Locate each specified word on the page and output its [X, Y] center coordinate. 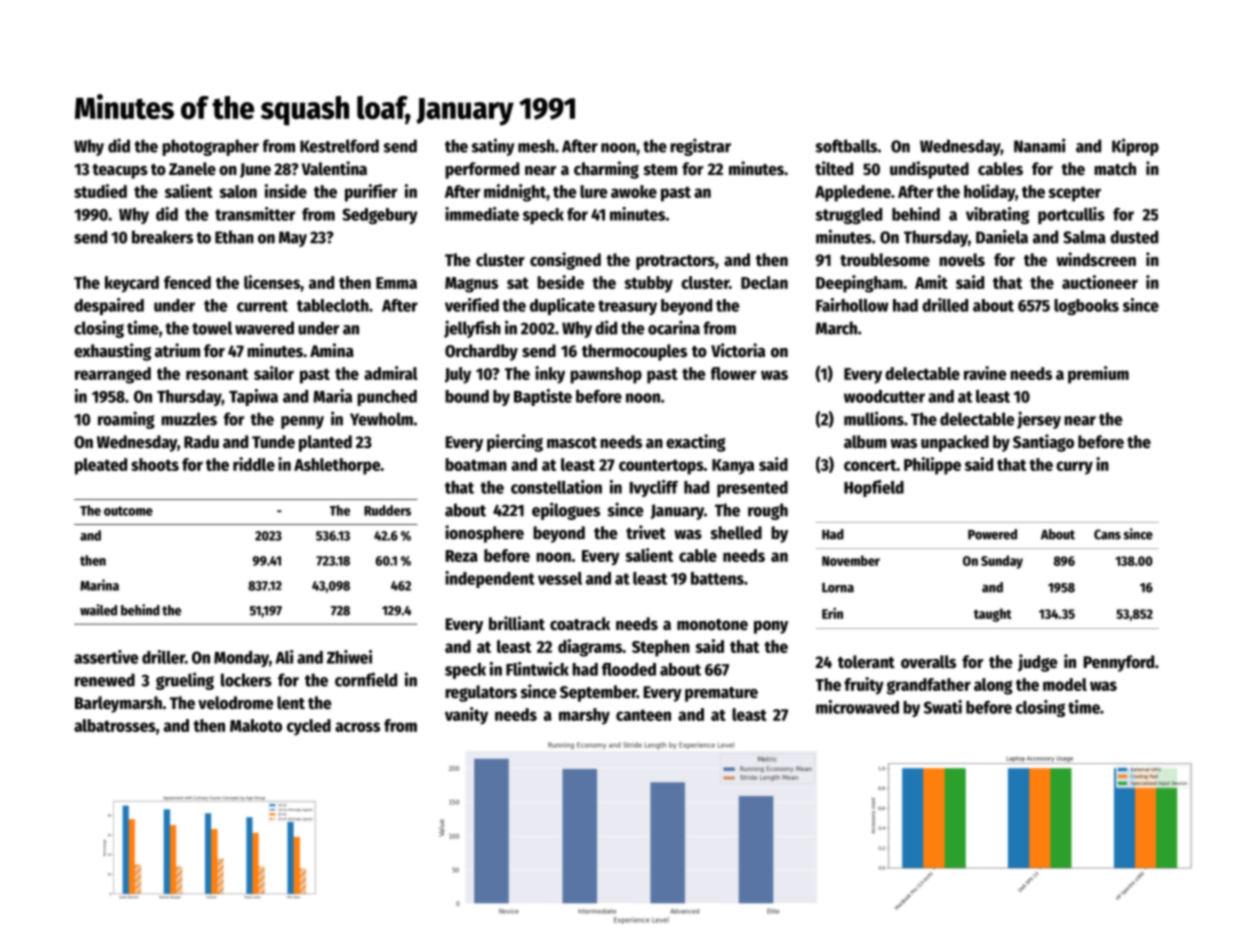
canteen [643, 715]
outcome [128, 511]
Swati [943, 707]
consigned [565, 261]
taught [993, 615]
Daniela [1002, 236]
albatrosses [115, 725]
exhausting [112, 352]
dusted [1134, 237]
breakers [162, 237]
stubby [648, 284]
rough [768, 511]
